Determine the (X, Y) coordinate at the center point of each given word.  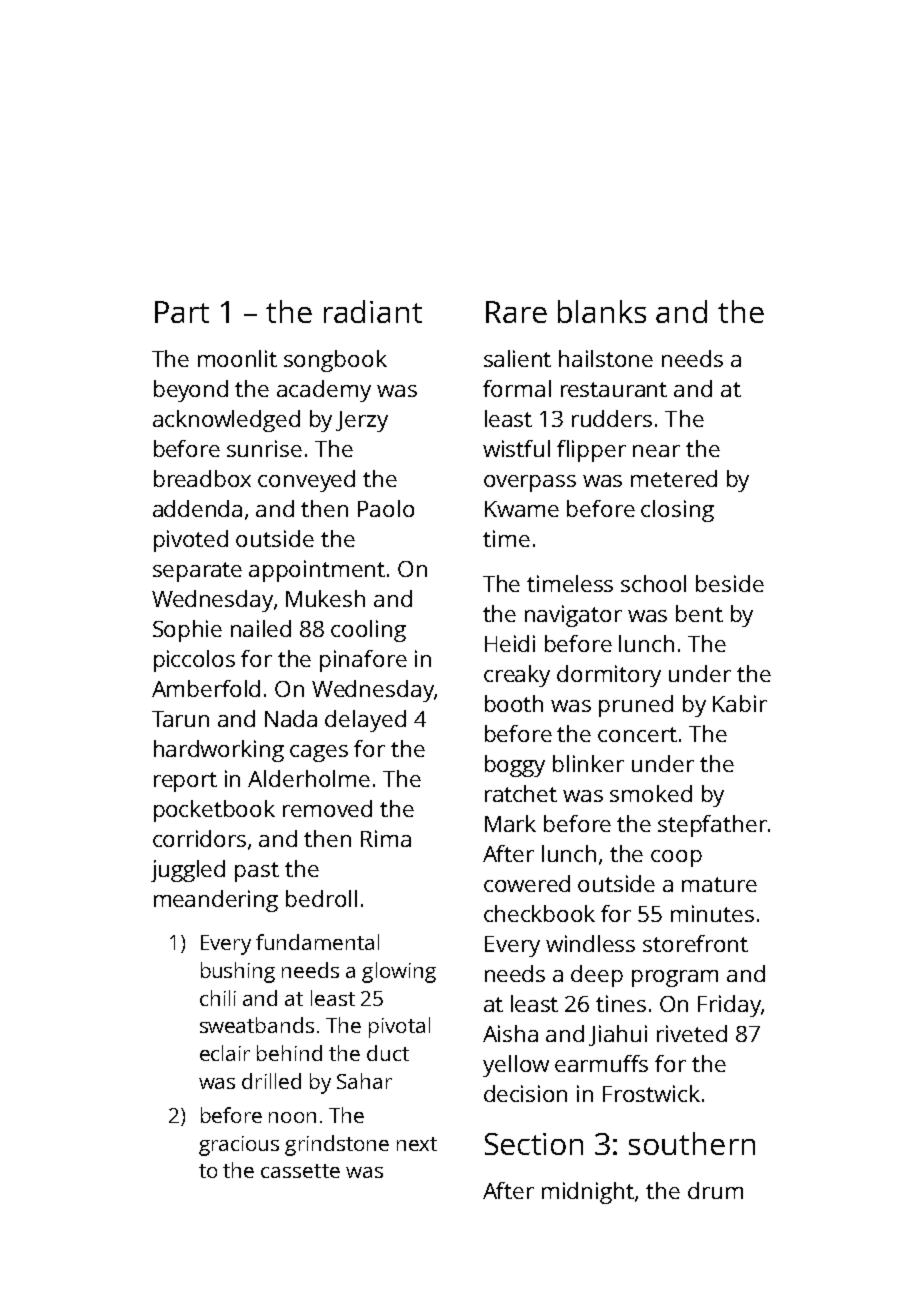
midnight (588, 1193)
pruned (636, 706)
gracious (239, 1146)
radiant (373, 311)
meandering (216, 901)
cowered (527, 883)
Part (182, 312)
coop (676, 858)
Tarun (180, 719)
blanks (602, 311)
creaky (517, 676)
